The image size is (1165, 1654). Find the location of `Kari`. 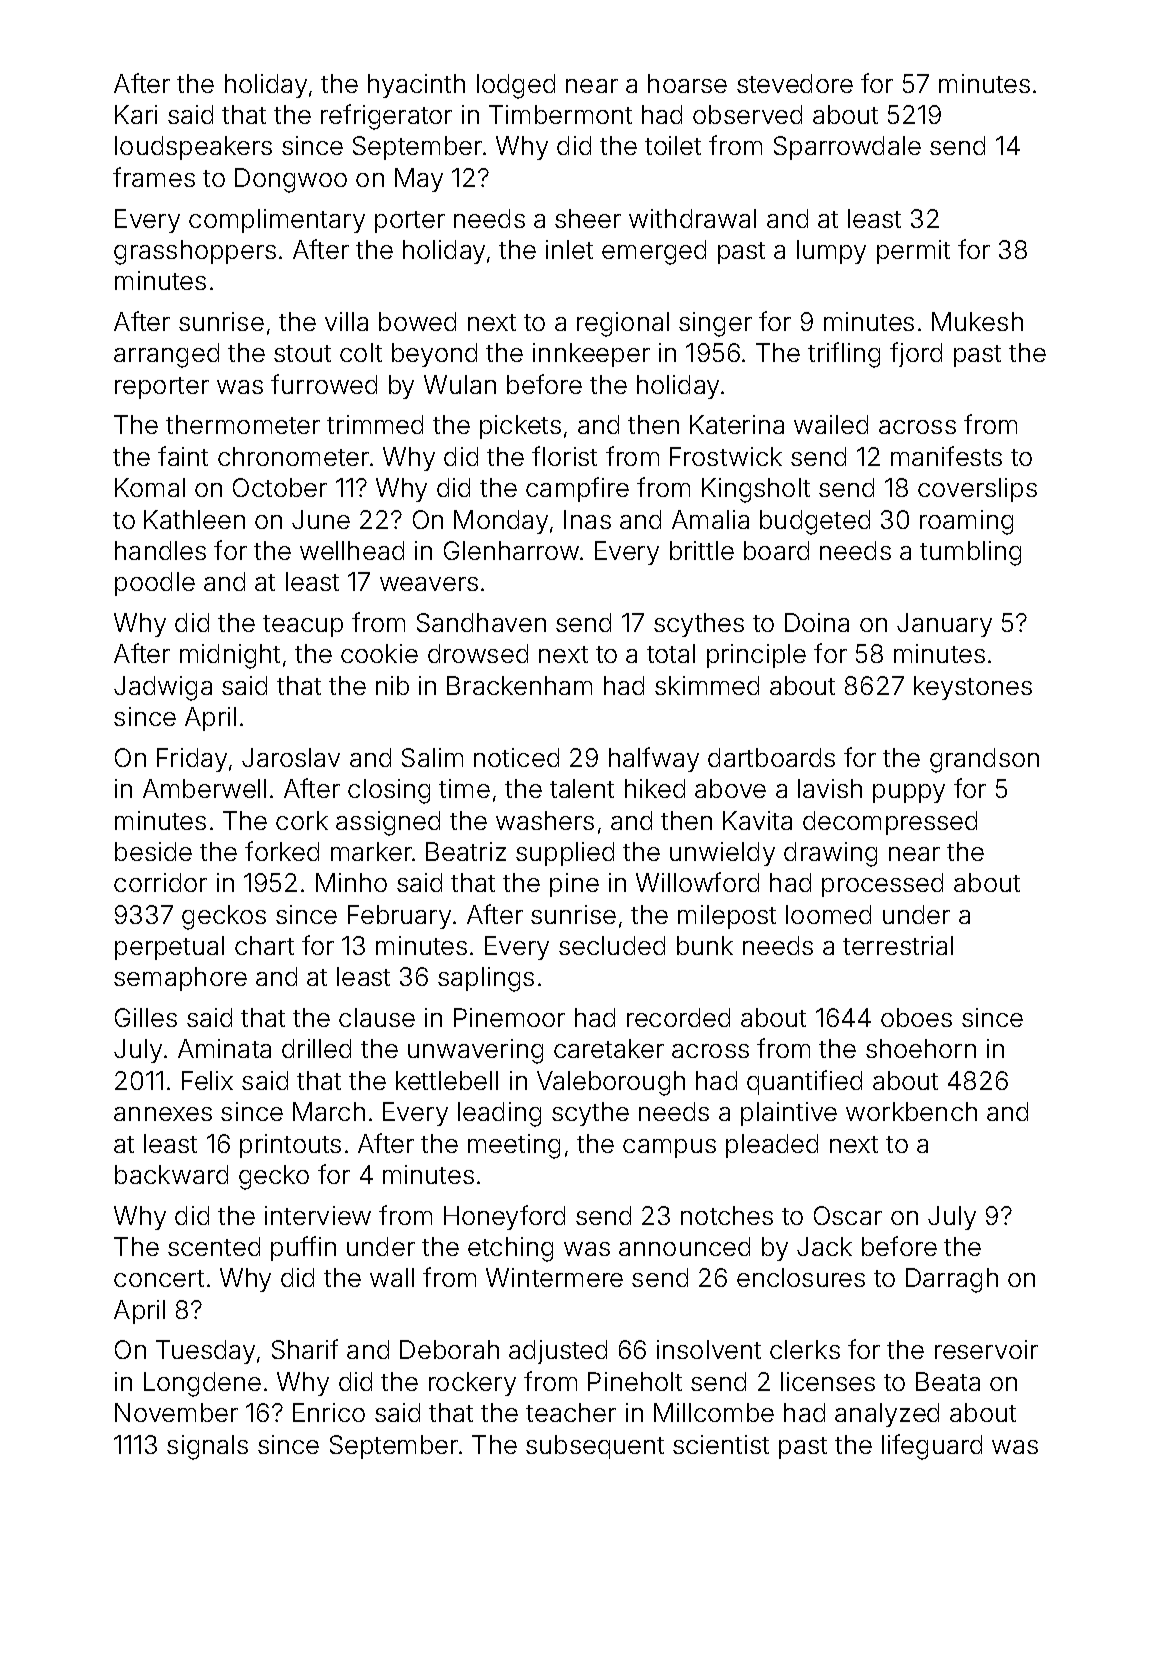

Kari is located at coordinates (136, 114).
